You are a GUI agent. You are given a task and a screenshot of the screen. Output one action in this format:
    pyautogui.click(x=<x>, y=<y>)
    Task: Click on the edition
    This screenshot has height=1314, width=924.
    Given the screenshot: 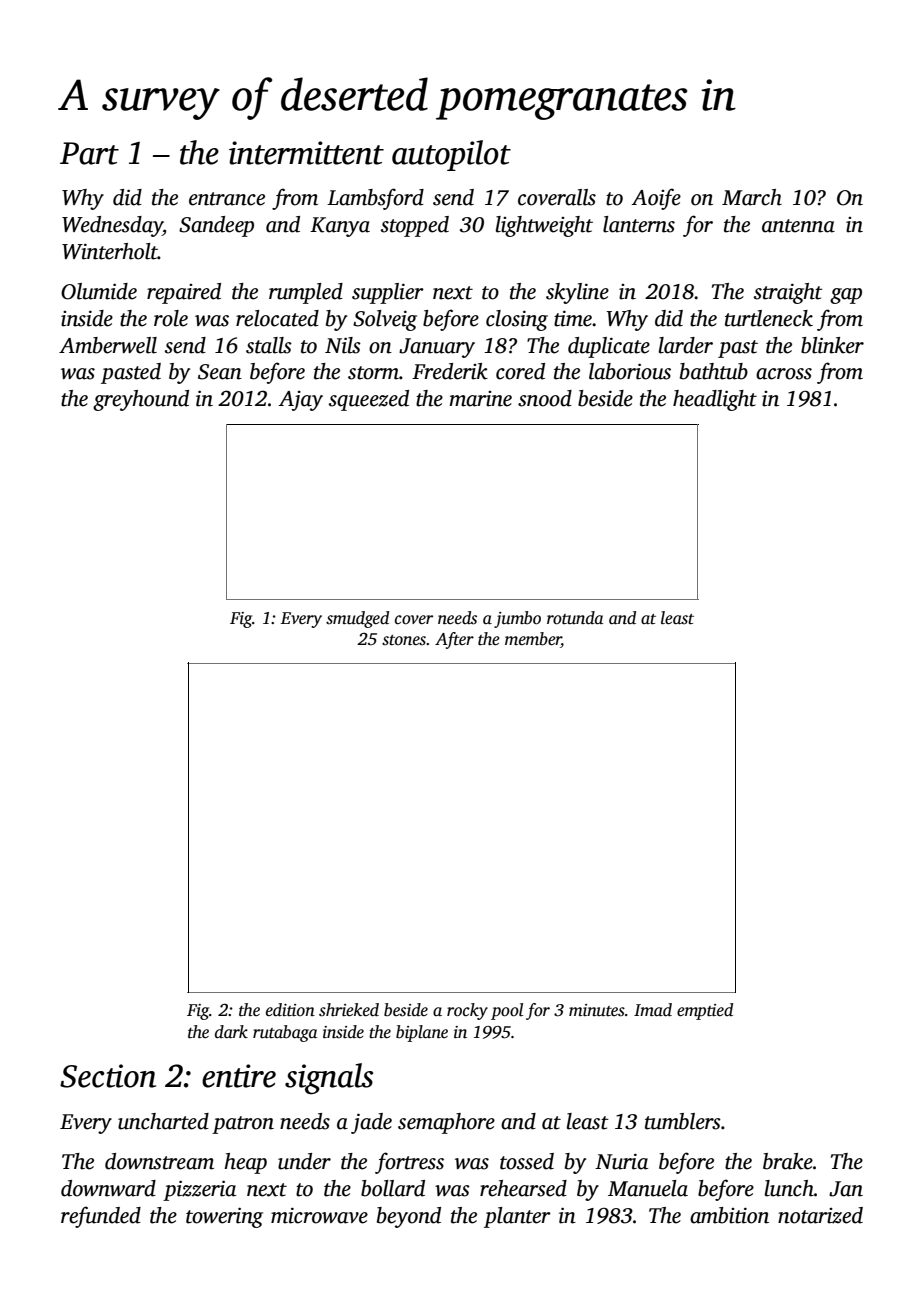 What is the action you would take?
    pyautogui.click(x=290, y=1010)
